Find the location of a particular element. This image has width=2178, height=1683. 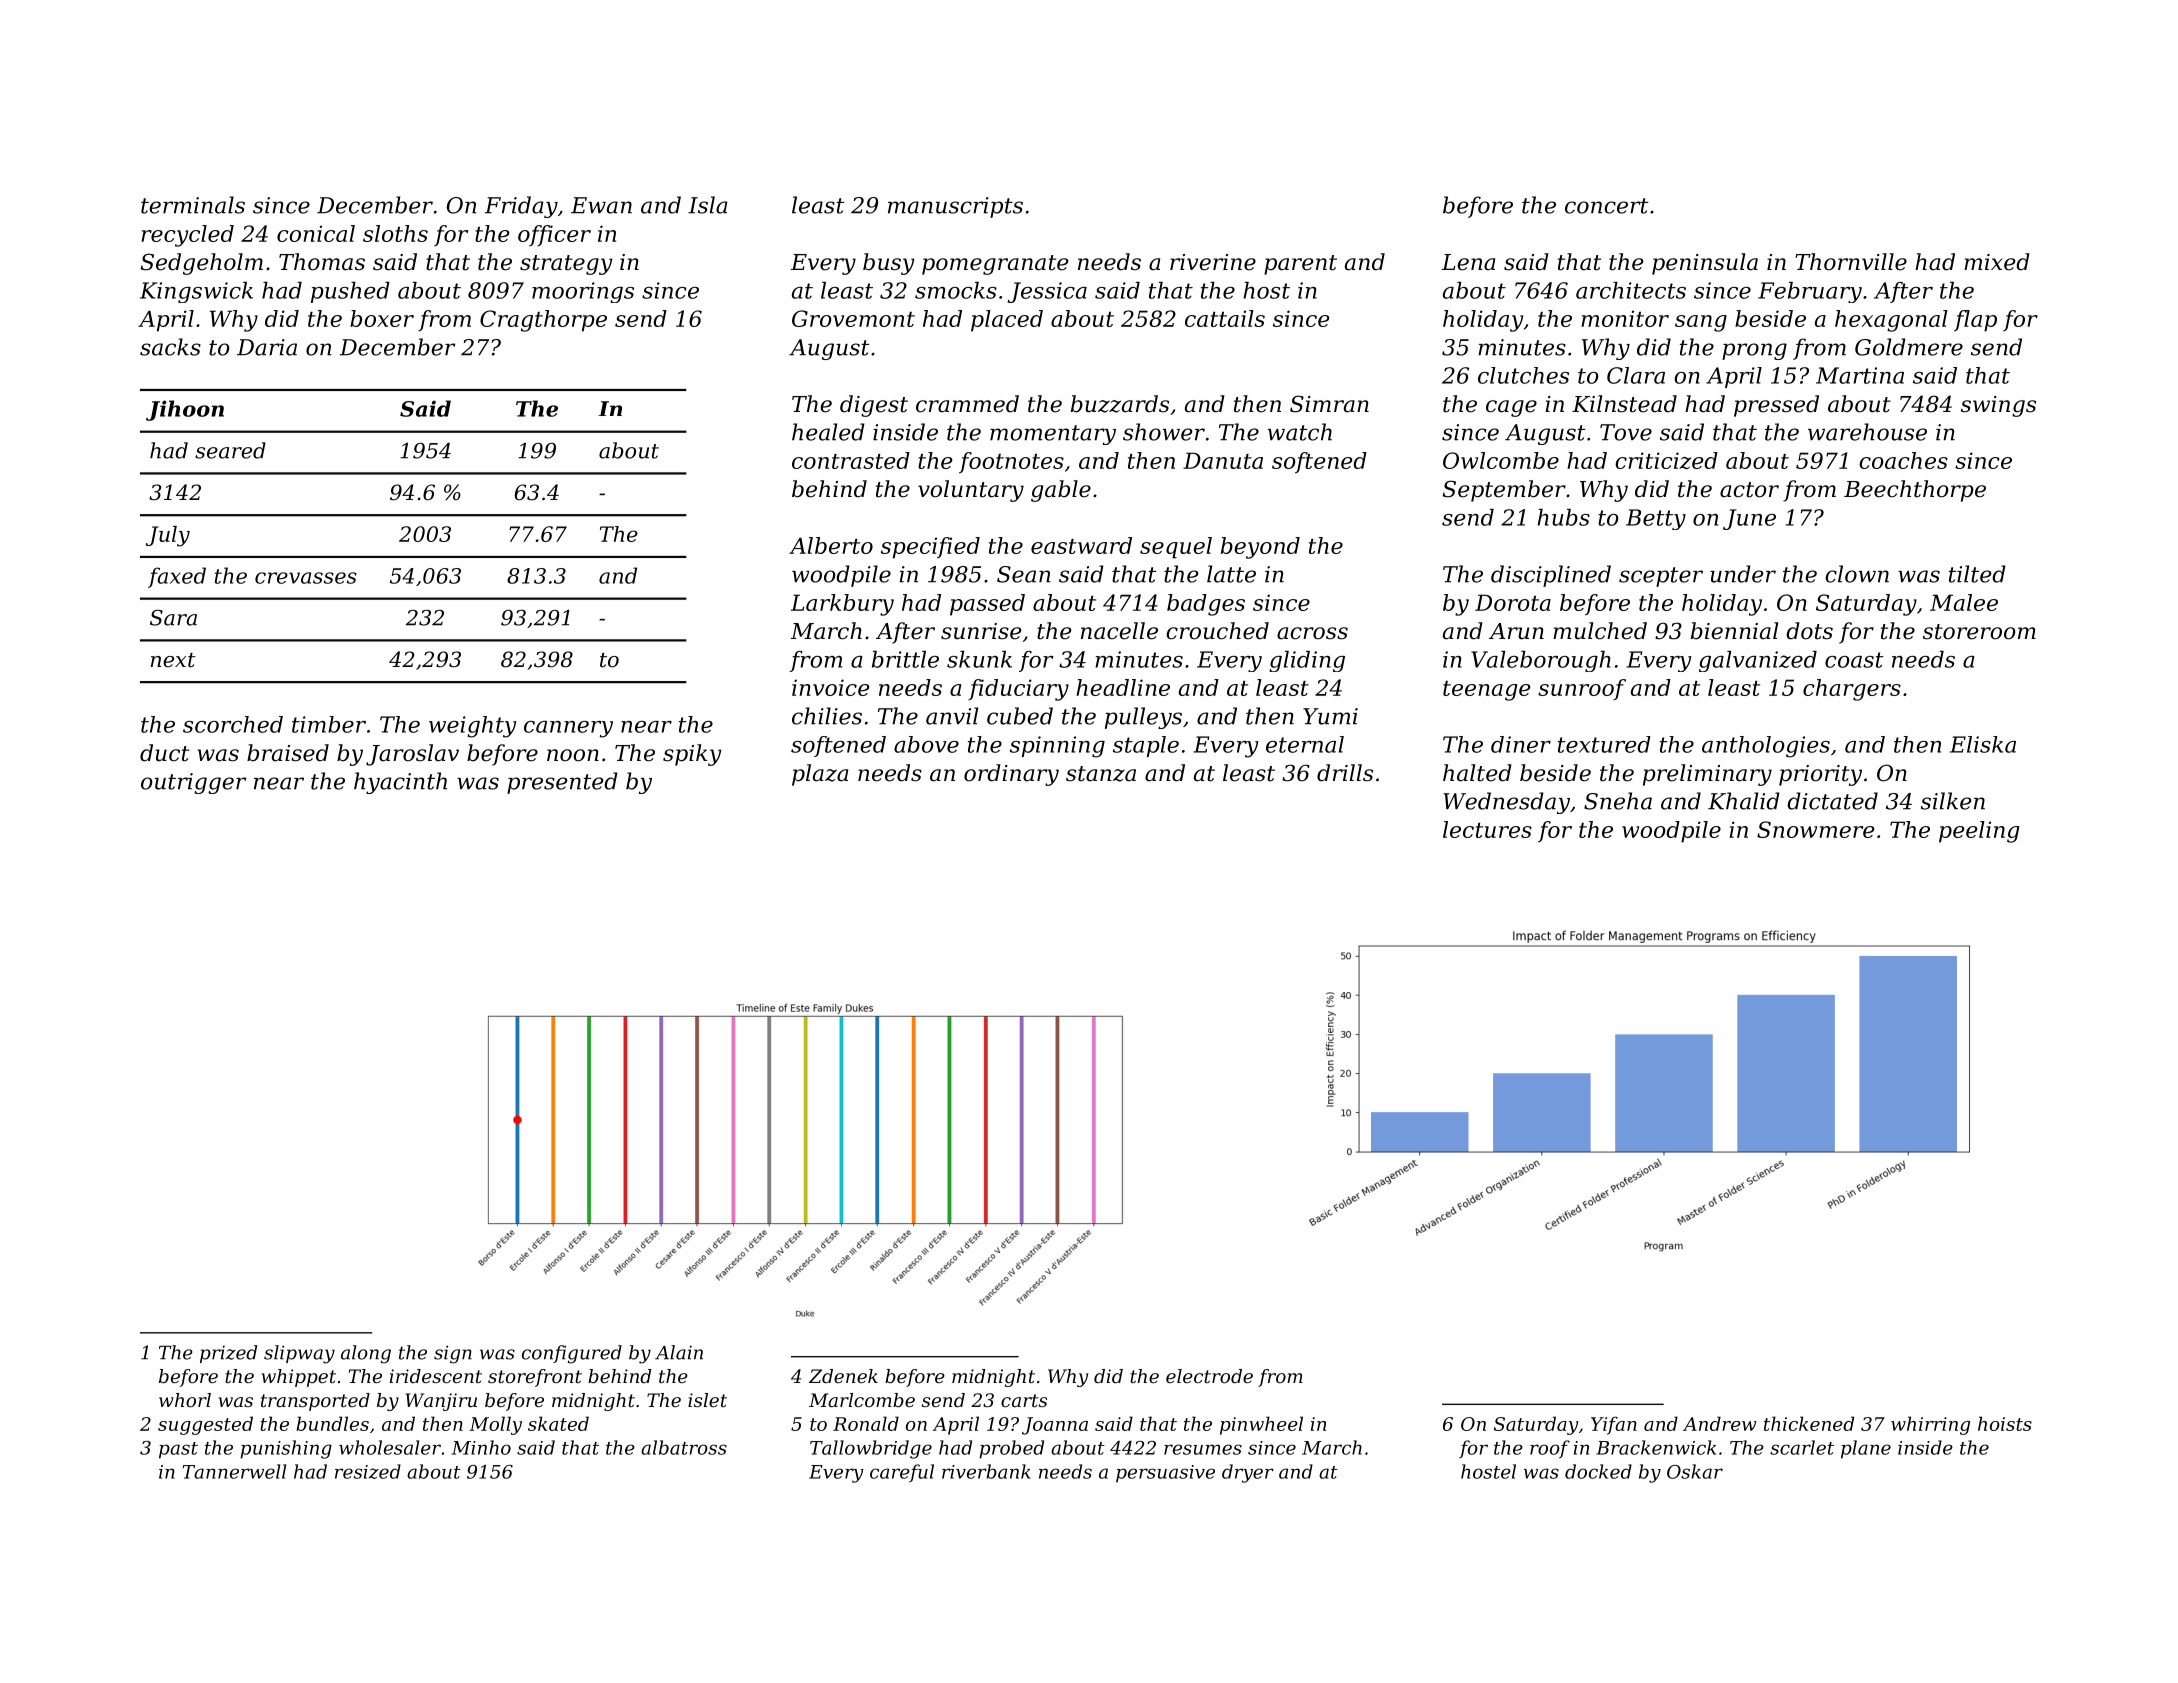

halted is located at coordinates (1477, 773).
